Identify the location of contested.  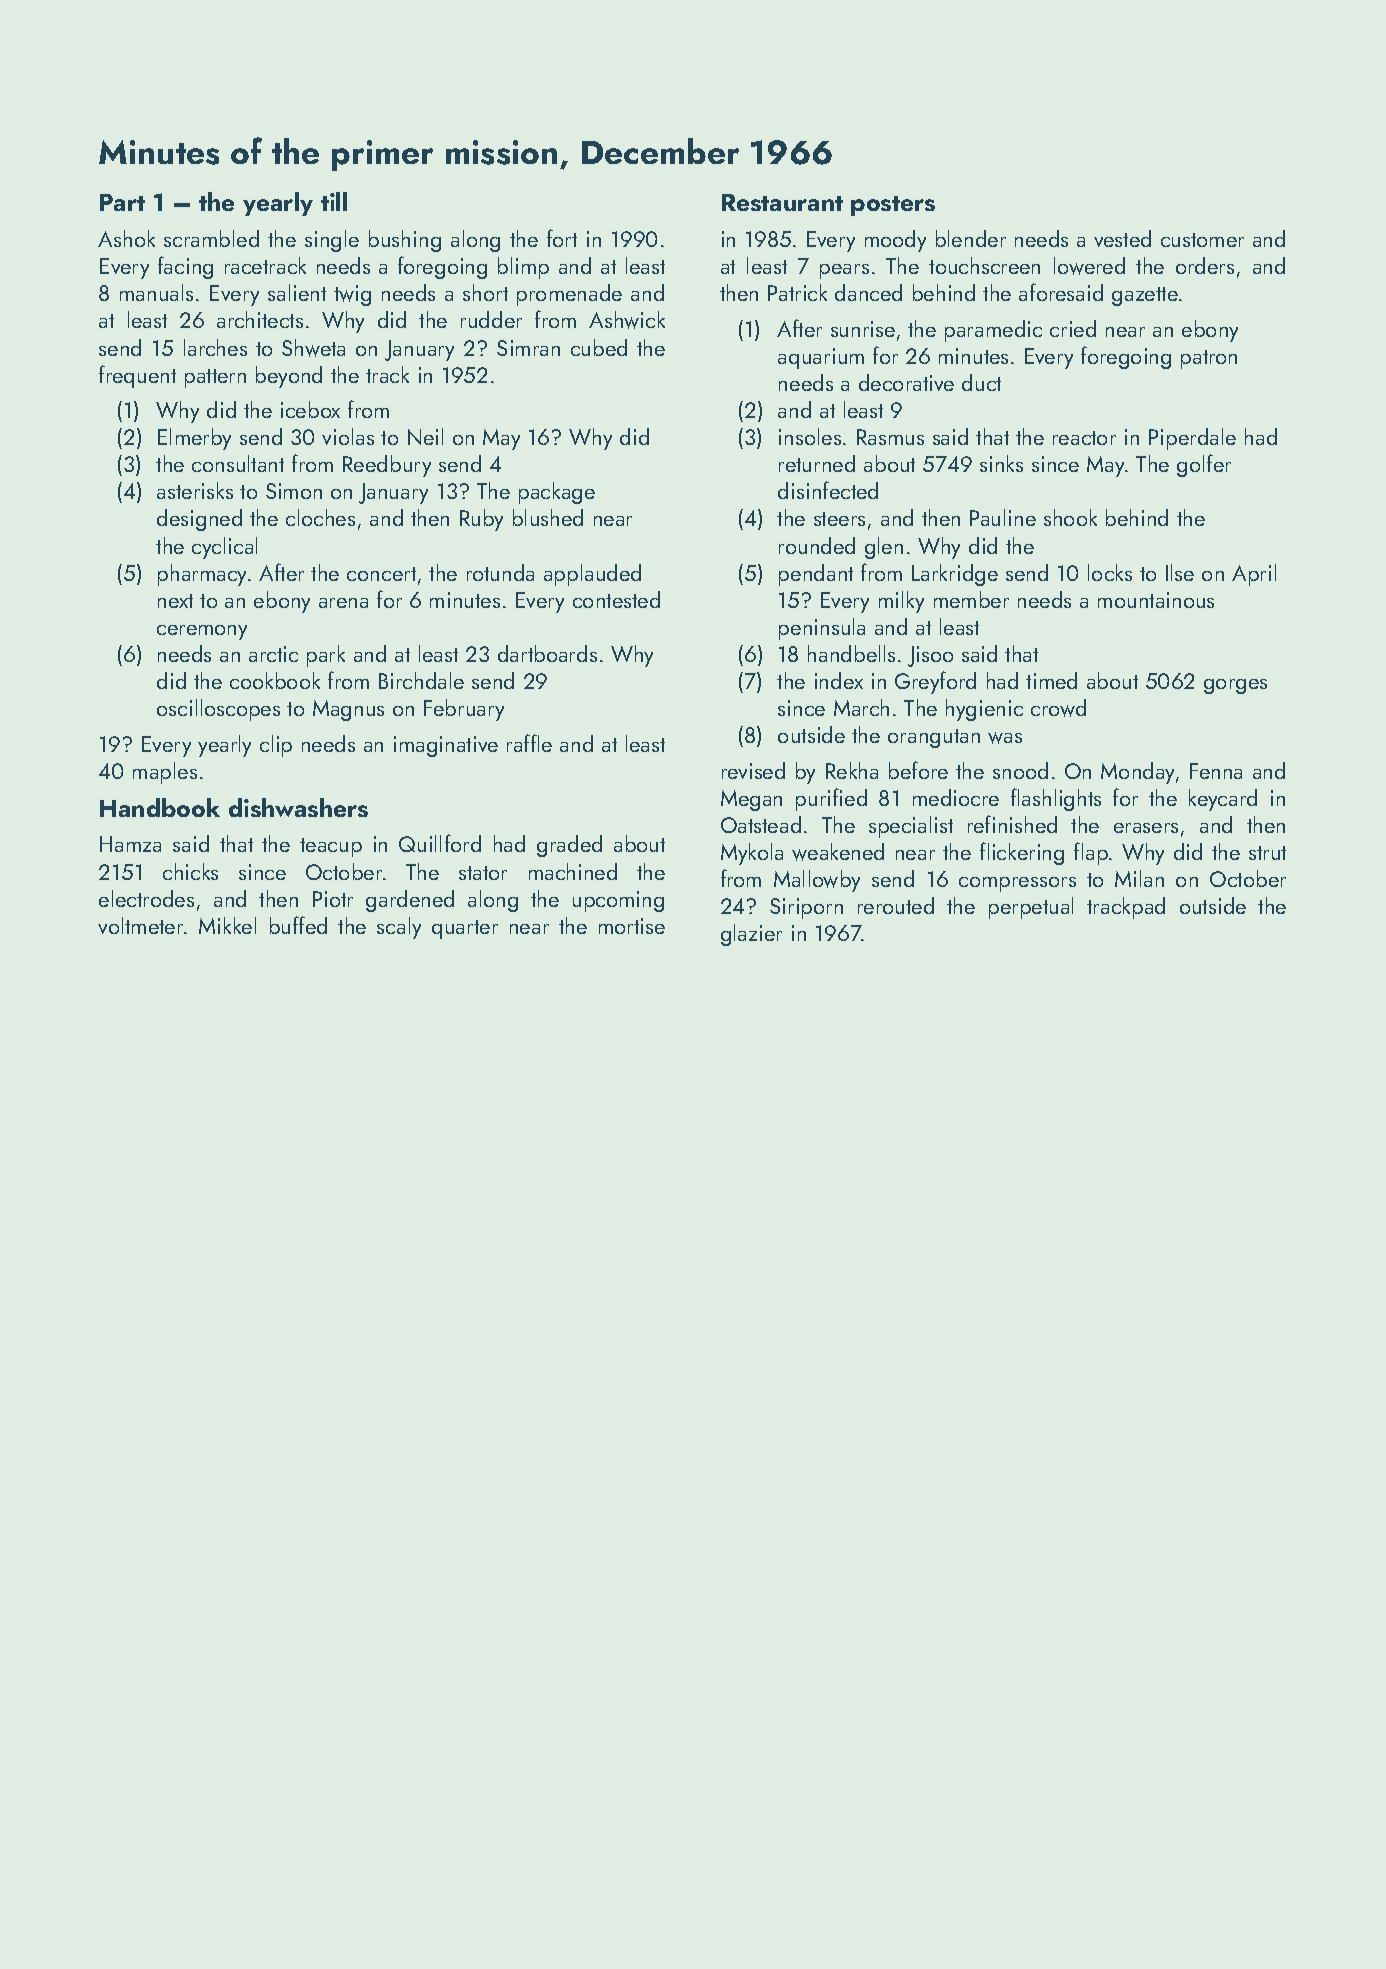
(616, 599).
